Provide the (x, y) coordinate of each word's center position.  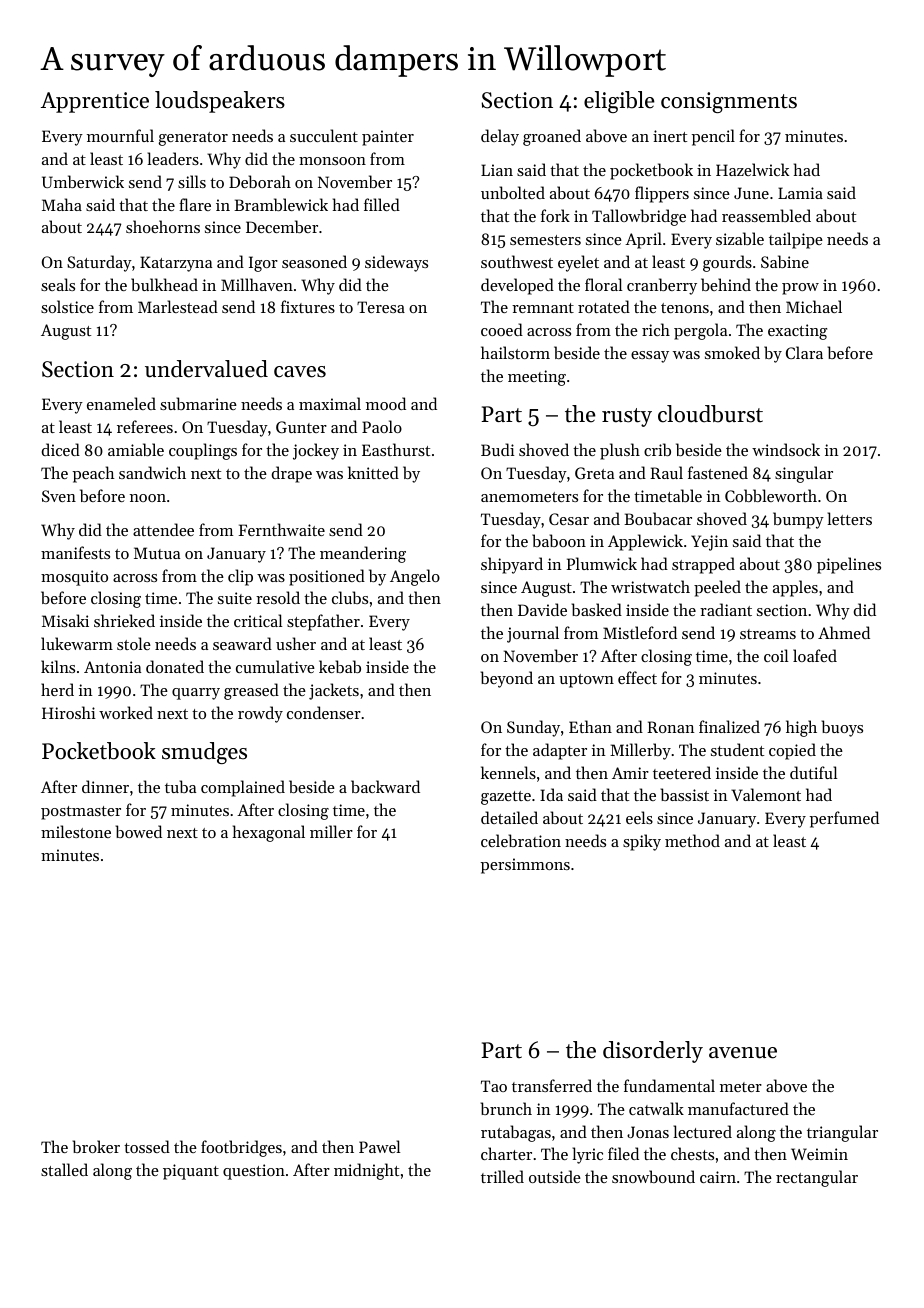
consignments (729, 102)
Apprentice (95, 102)
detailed (509, 817)
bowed (138, 831)
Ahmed (844, 632)
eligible (619, 102)
